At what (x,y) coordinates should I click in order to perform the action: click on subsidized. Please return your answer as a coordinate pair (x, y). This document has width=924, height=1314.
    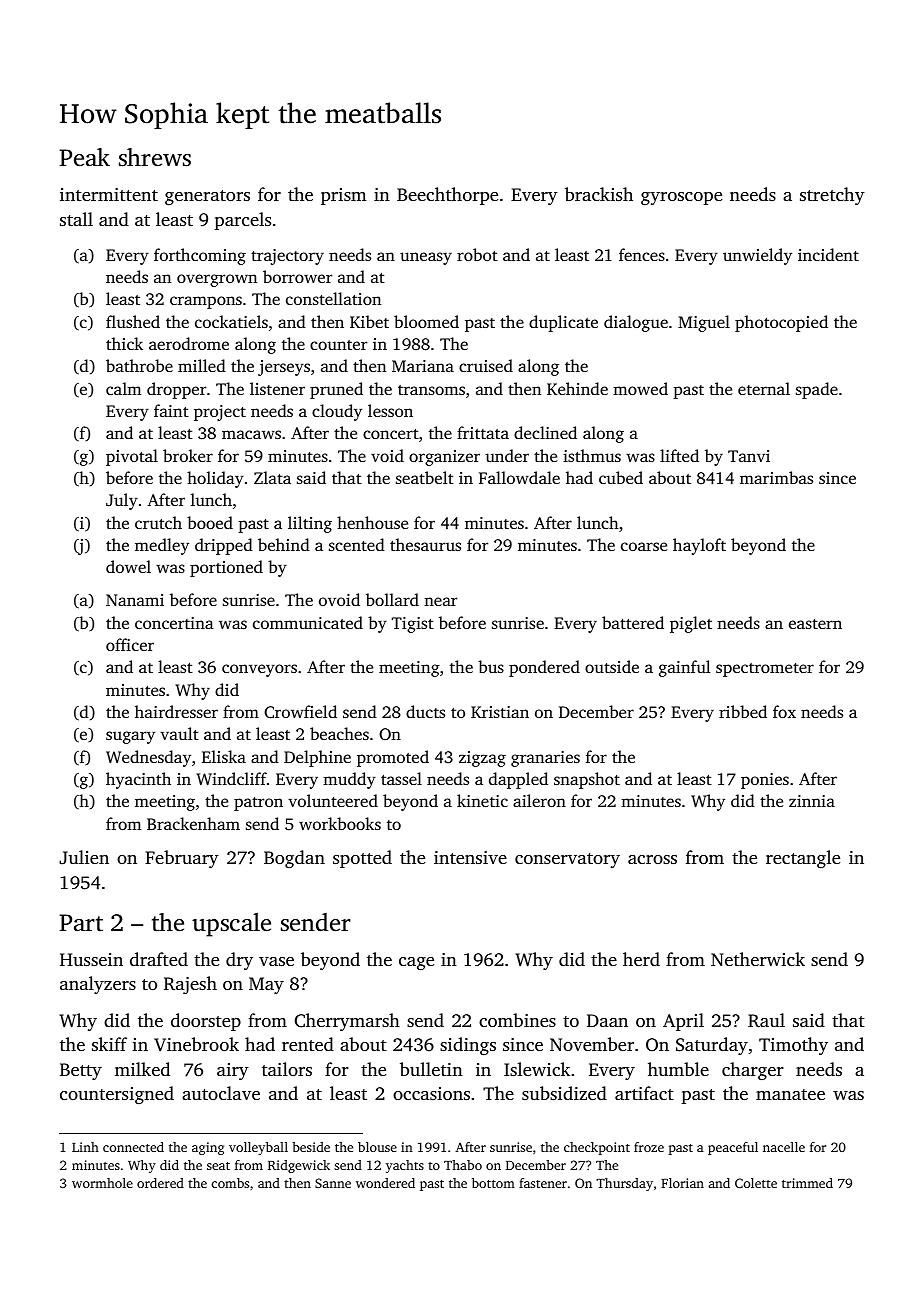
    Looking at the image, I should click on (564, 1093).
